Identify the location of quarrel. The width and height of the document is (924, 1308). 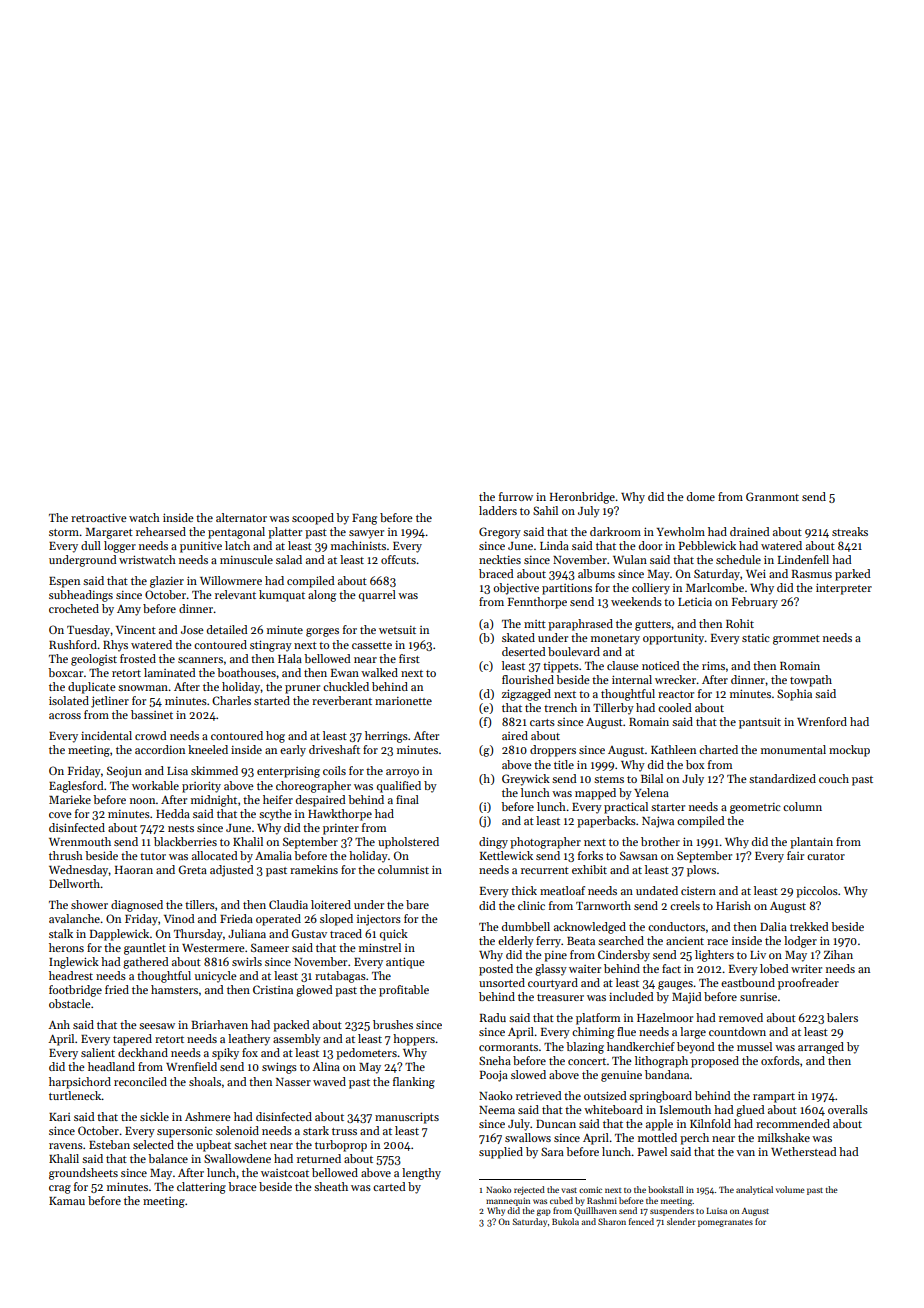
(377, 596).
